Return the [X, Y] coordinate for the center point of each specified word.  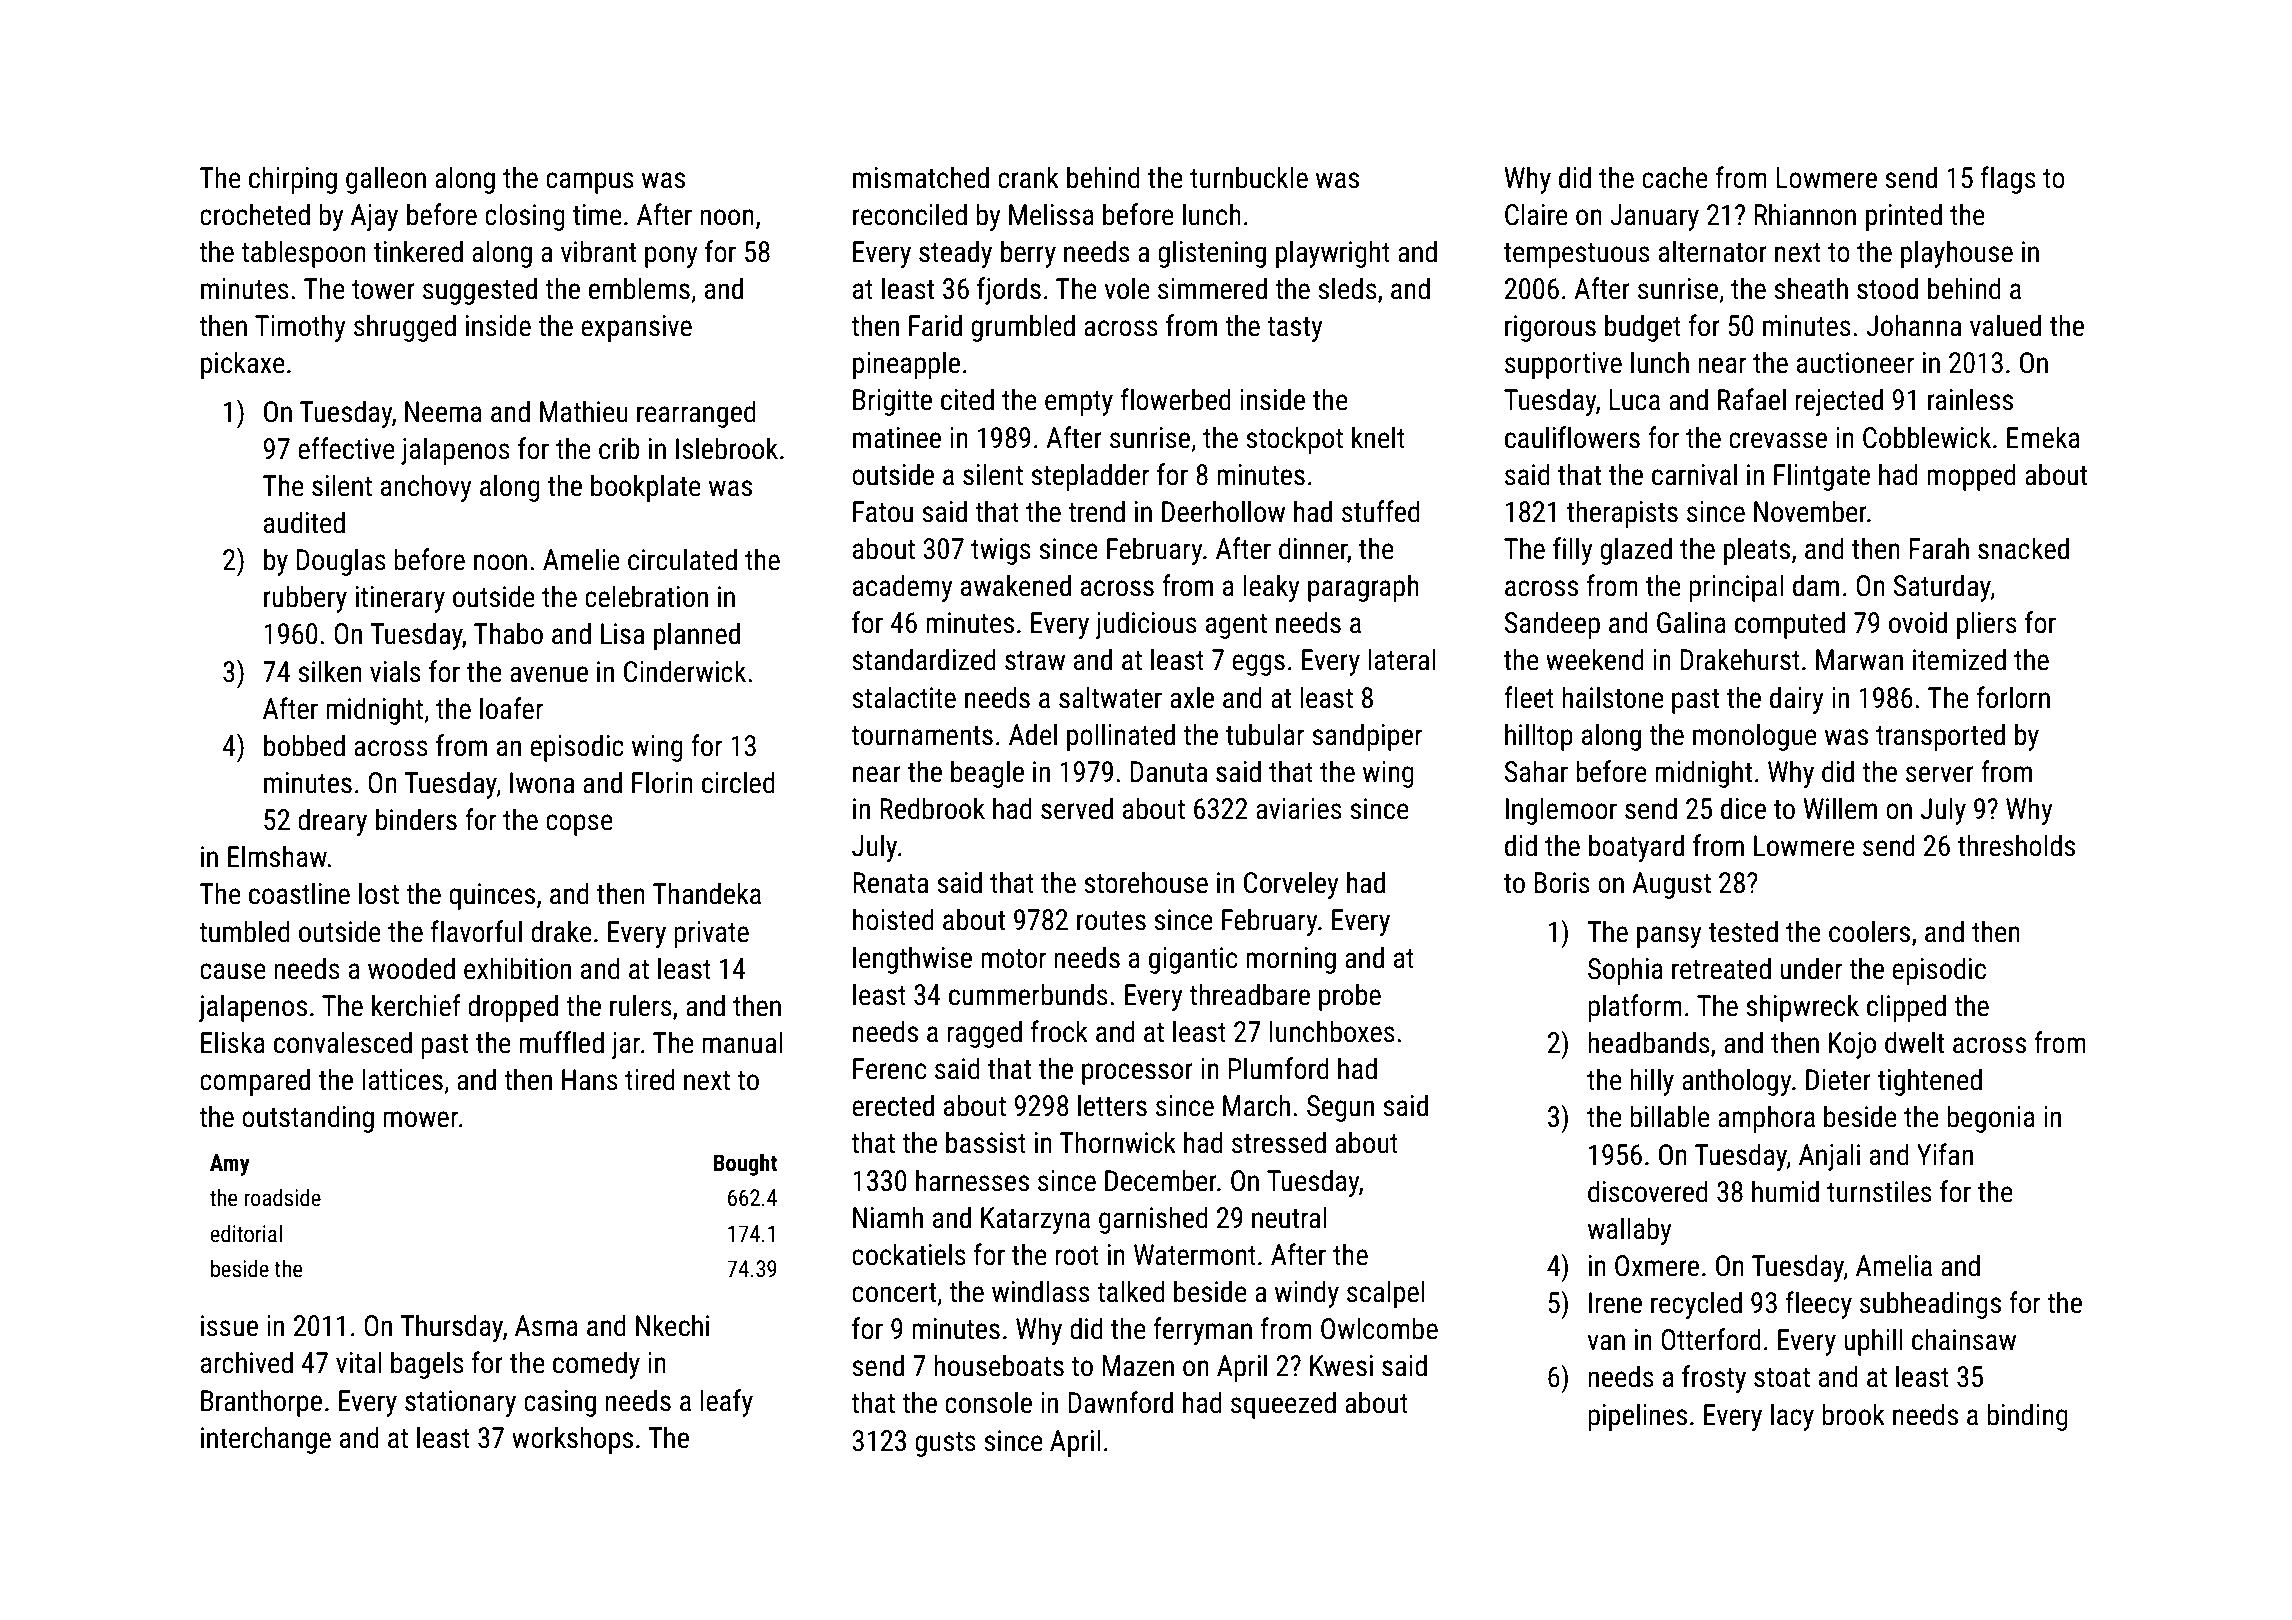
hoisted [893, 919]
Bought [746, 1165]
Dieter [1838, 1080]
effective [346, 448]
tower [383, 290]
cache [1675, 177]
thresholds [2016, 845]
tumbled [244, 931]
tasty [1294, 329]
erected [893, 1105]
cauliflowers [1572, 437]
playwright [1333, 254]
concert [894, 1293]
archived [247, 1362]
